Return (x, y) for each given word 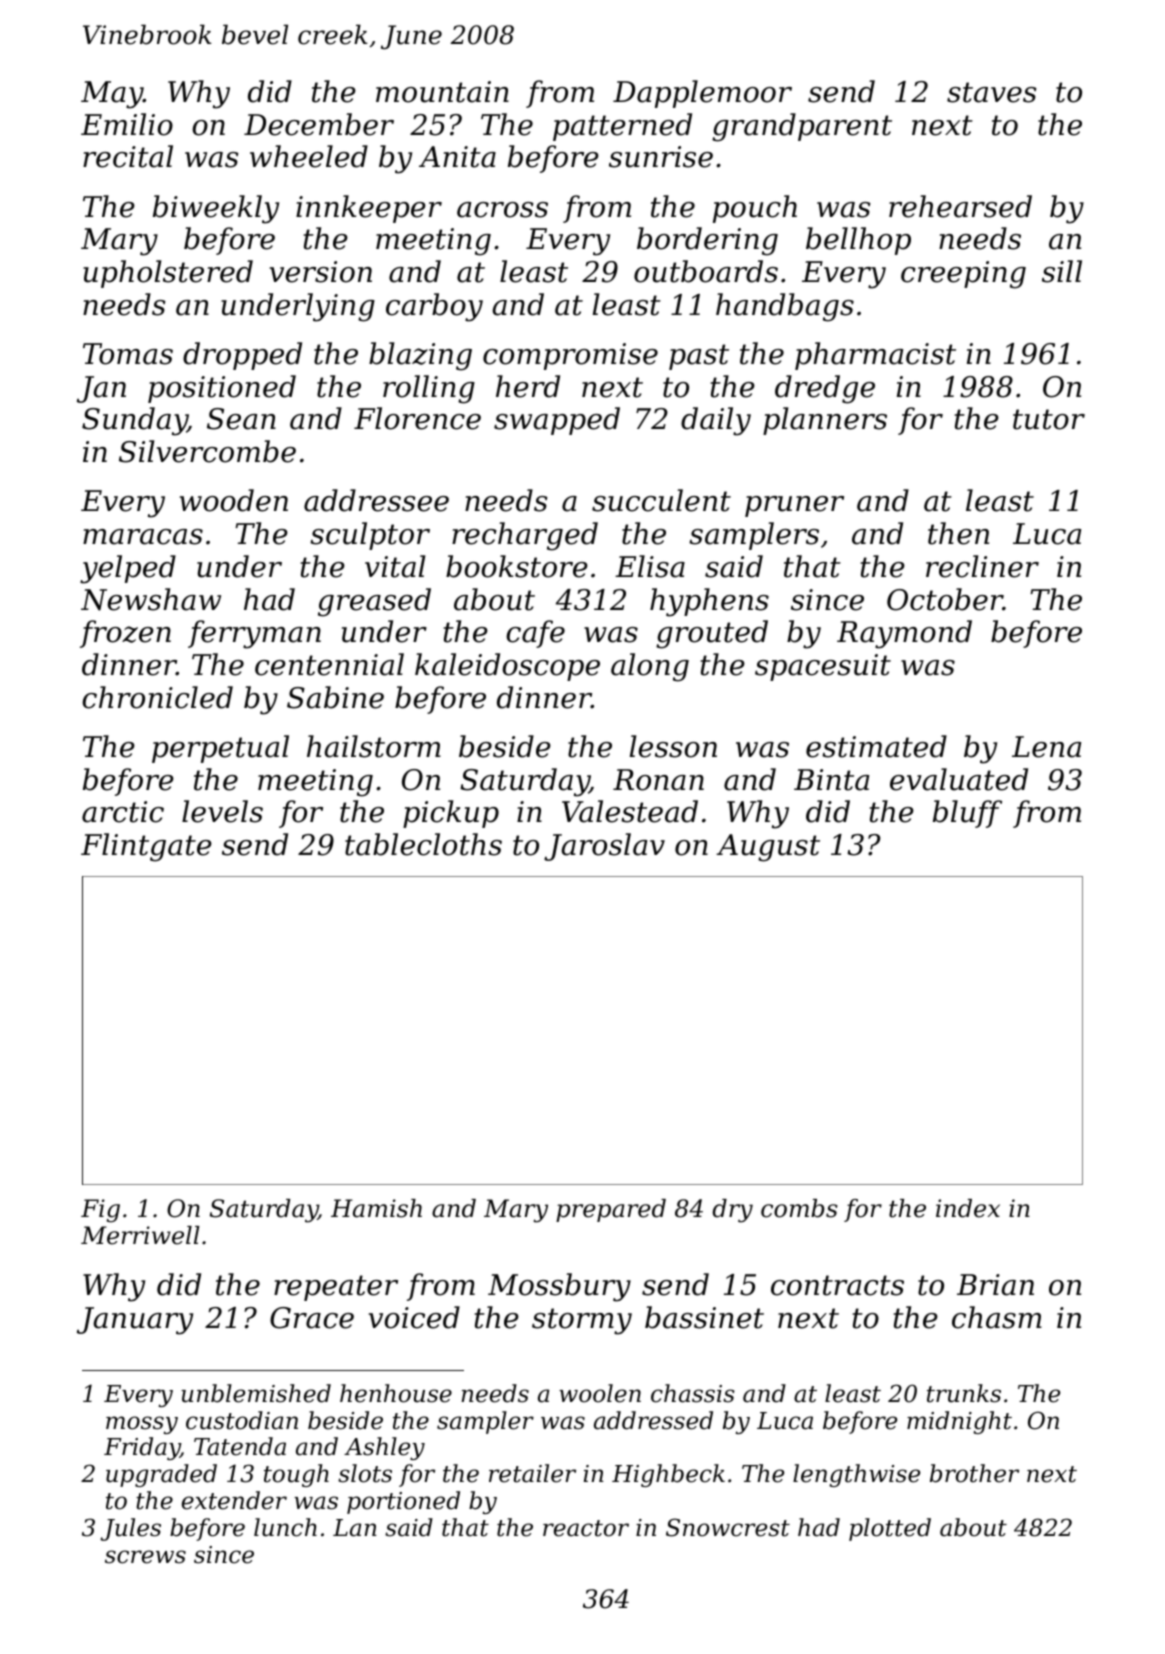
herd (528, 386)
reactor (586, 1528)
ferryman (254, 634)
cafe (535, 634)
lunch (285, 1527)
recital (128, 156)
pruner (794, 506)
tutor (1049, 419)
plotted (890, 1529)
